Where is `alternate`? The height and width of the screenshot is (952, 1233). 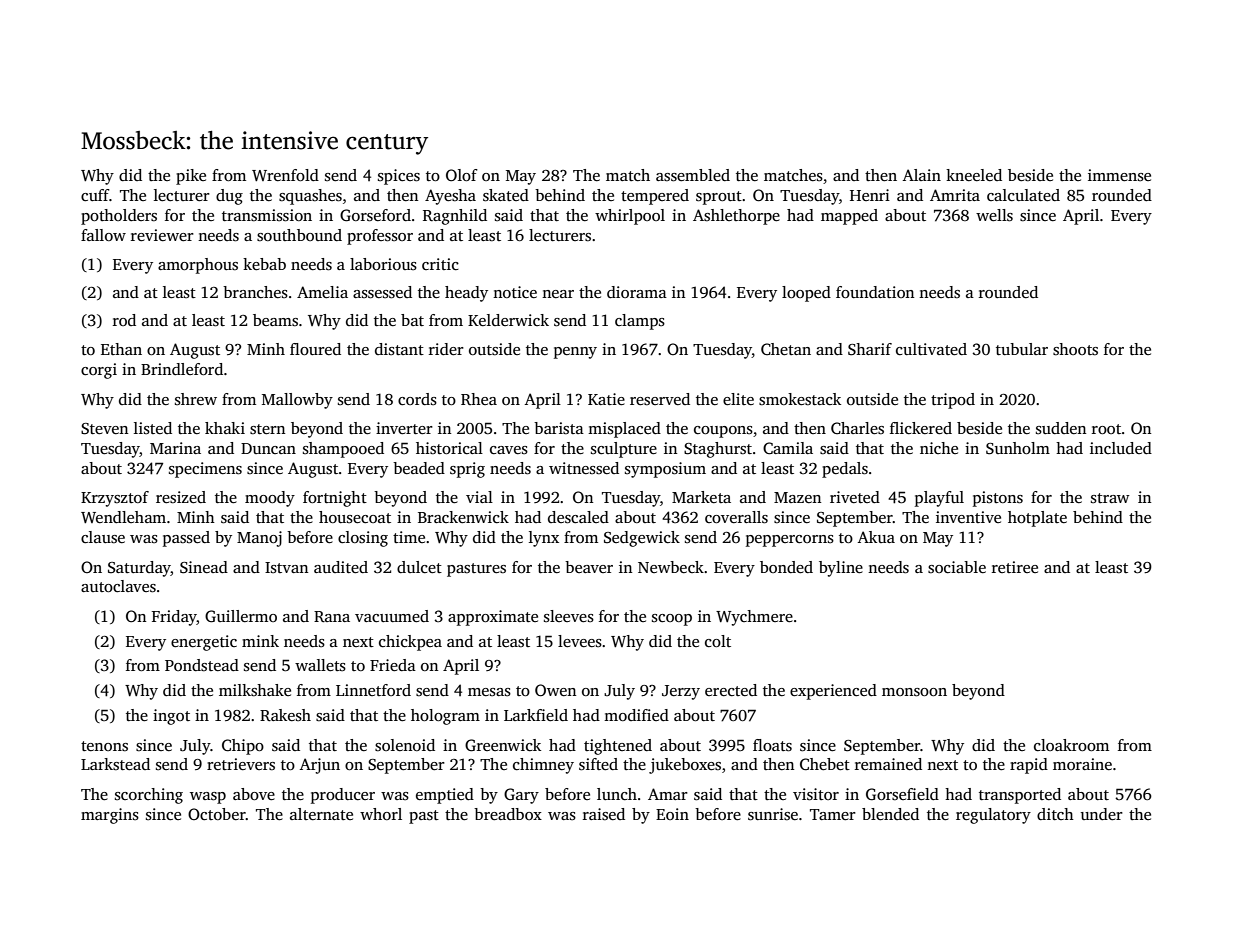 alternate is located at coordinates (321, 814).
